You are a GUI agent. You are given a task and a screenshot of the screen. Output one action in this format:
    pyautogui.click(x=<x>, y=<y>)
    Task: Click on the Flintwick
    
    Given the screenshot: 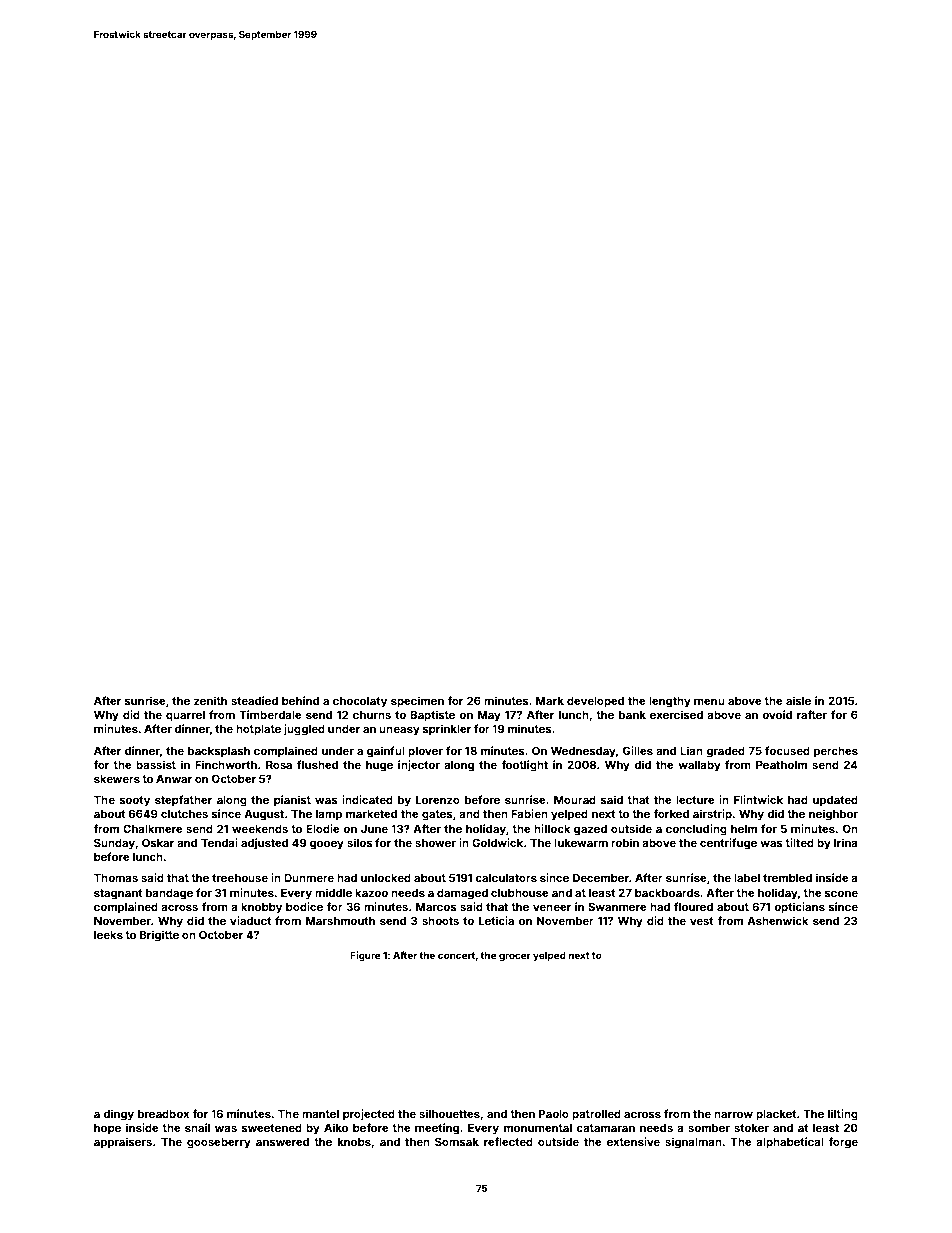 What is the action you would take?
    pyautogui.click(x=758, y=799)
